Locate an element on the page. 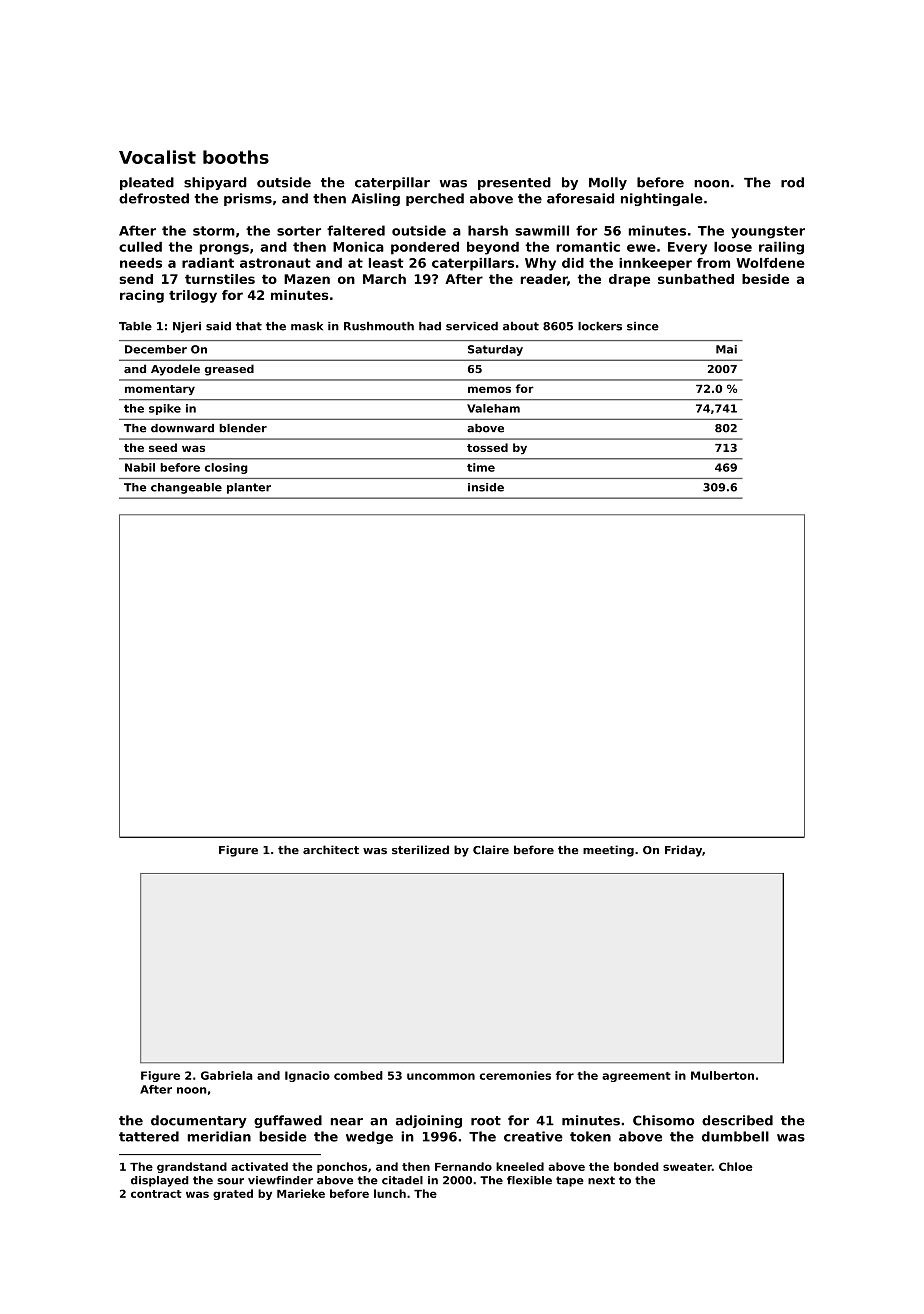  Aisling is located at coordinates (375, 199).
